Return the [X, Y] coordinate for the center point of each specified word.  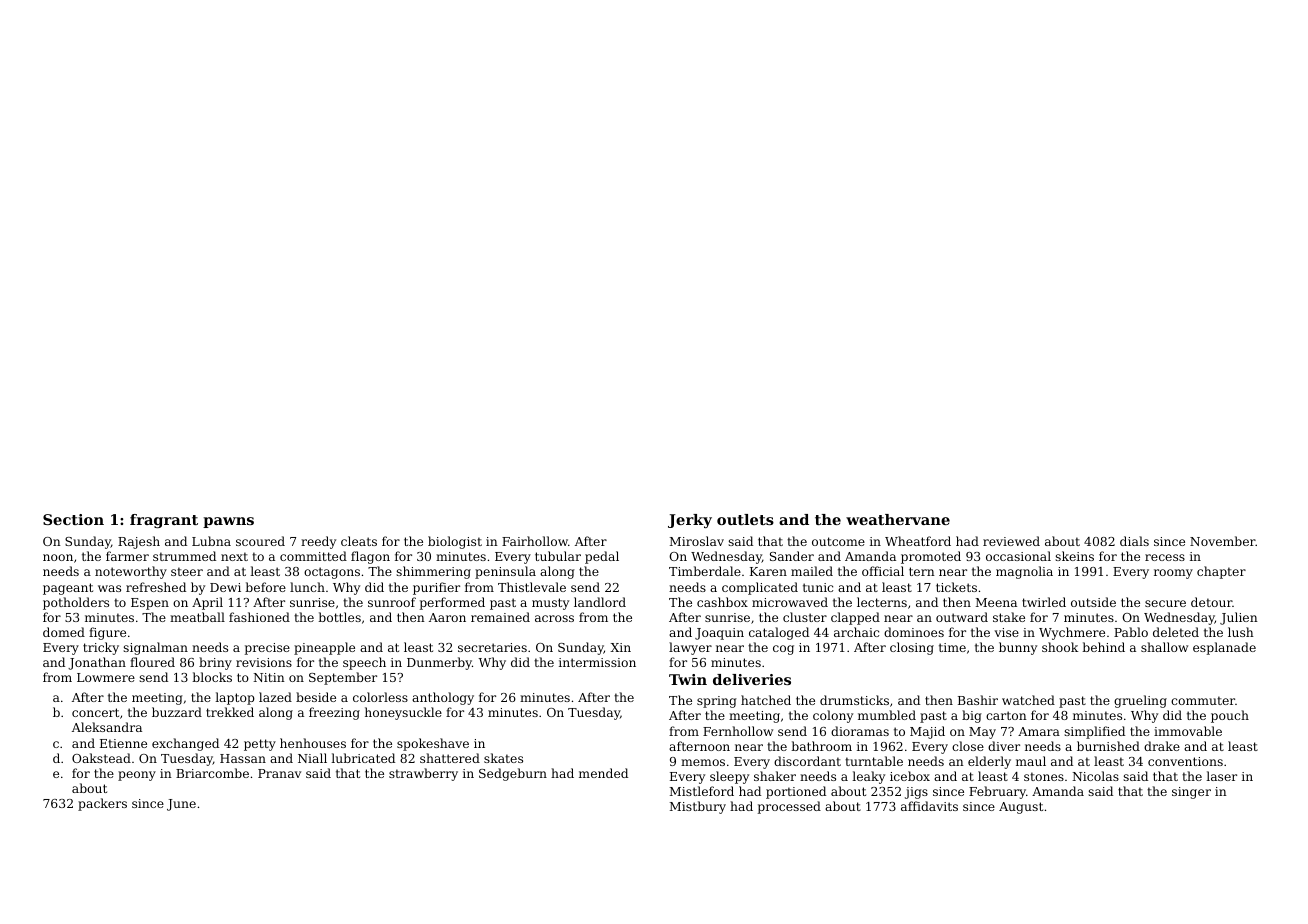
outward [962, 617]
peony [137, 776]
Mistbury [698, 807]
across [554, 618]
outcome [838, 541]
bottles [339, 617]
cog [783, 650]
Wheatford [918, 541]
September [343, 678]
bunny [1018, 648]
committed [313, 556]
